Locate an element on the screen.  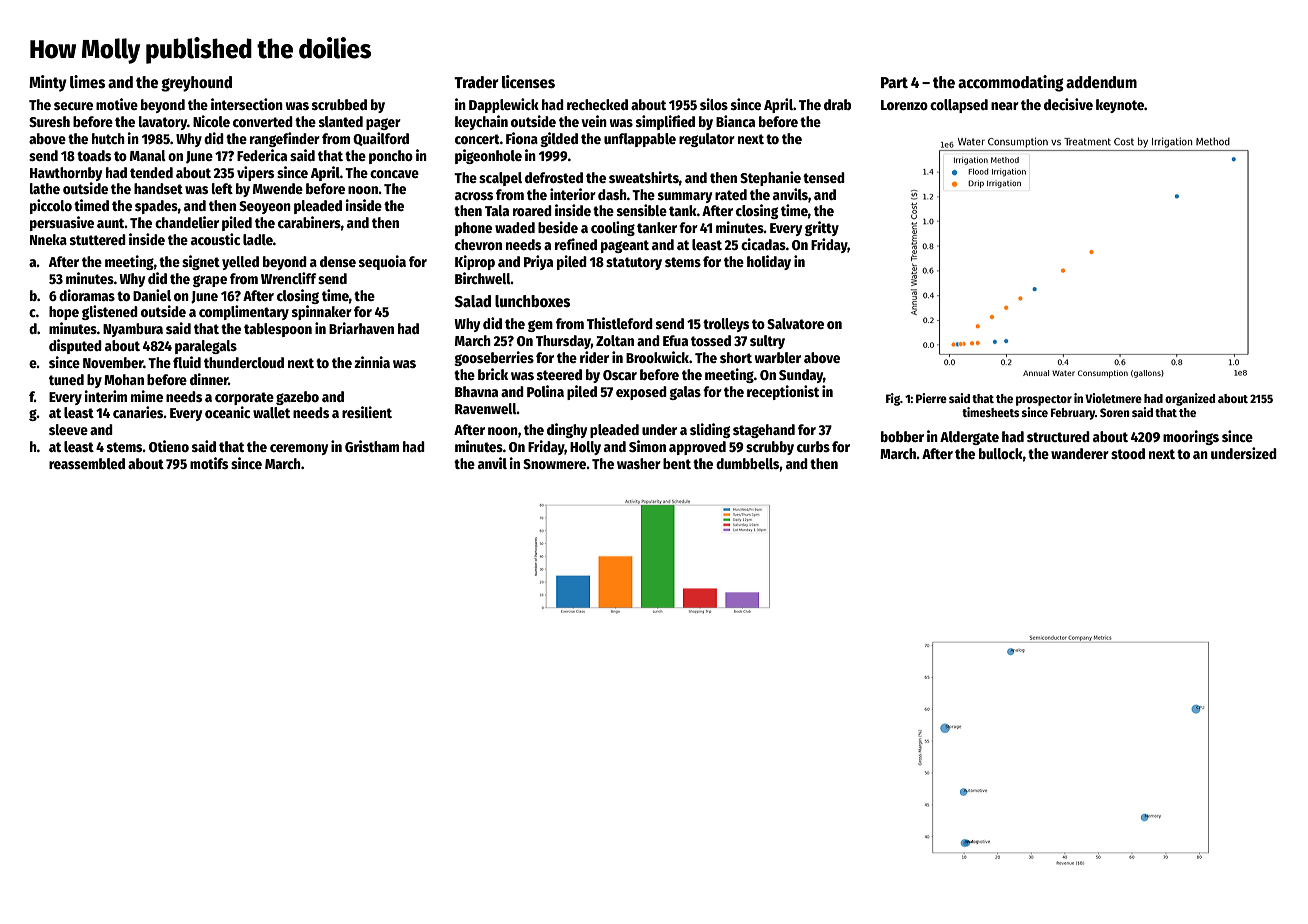
keynote is located at coordinates (1120, 106).
